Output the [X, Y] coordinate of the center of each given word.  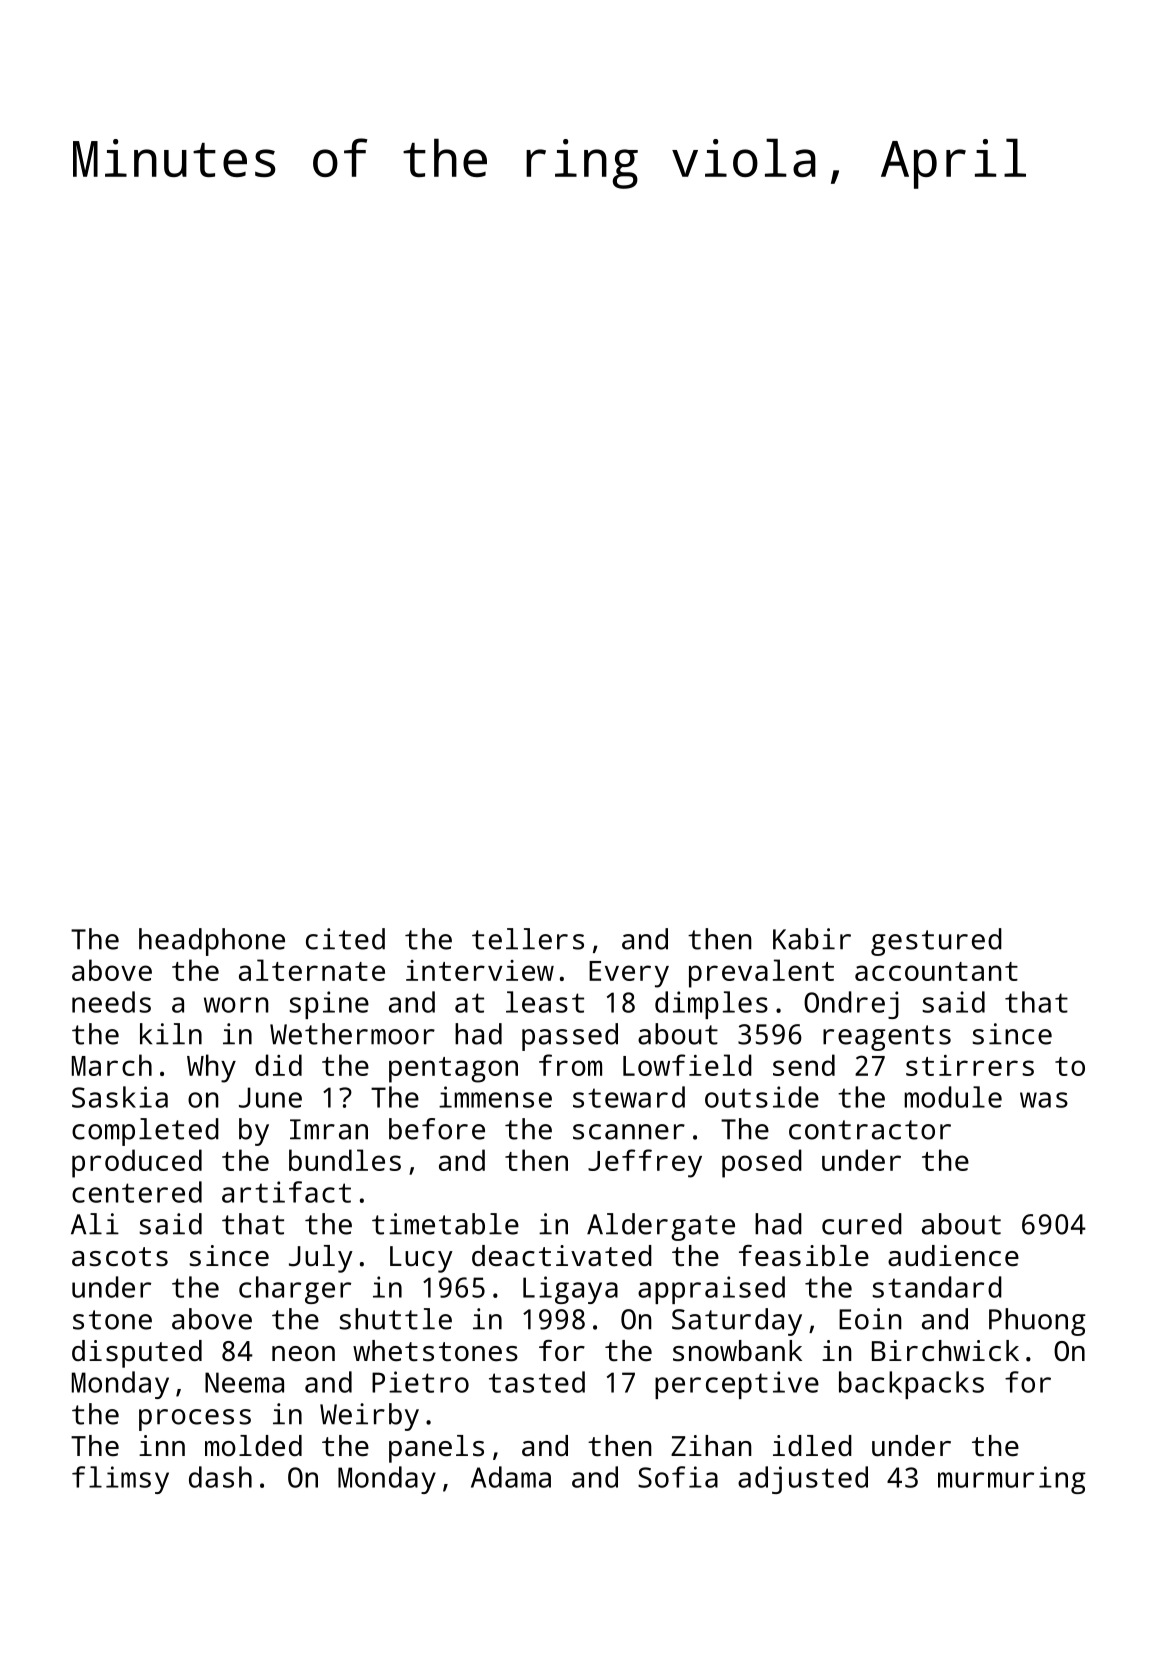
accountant [936, 971]
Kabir [812, 939]
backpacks [911, 1385]
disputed [137, 1354]
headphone [212, 942]
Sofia [678, 1477]
